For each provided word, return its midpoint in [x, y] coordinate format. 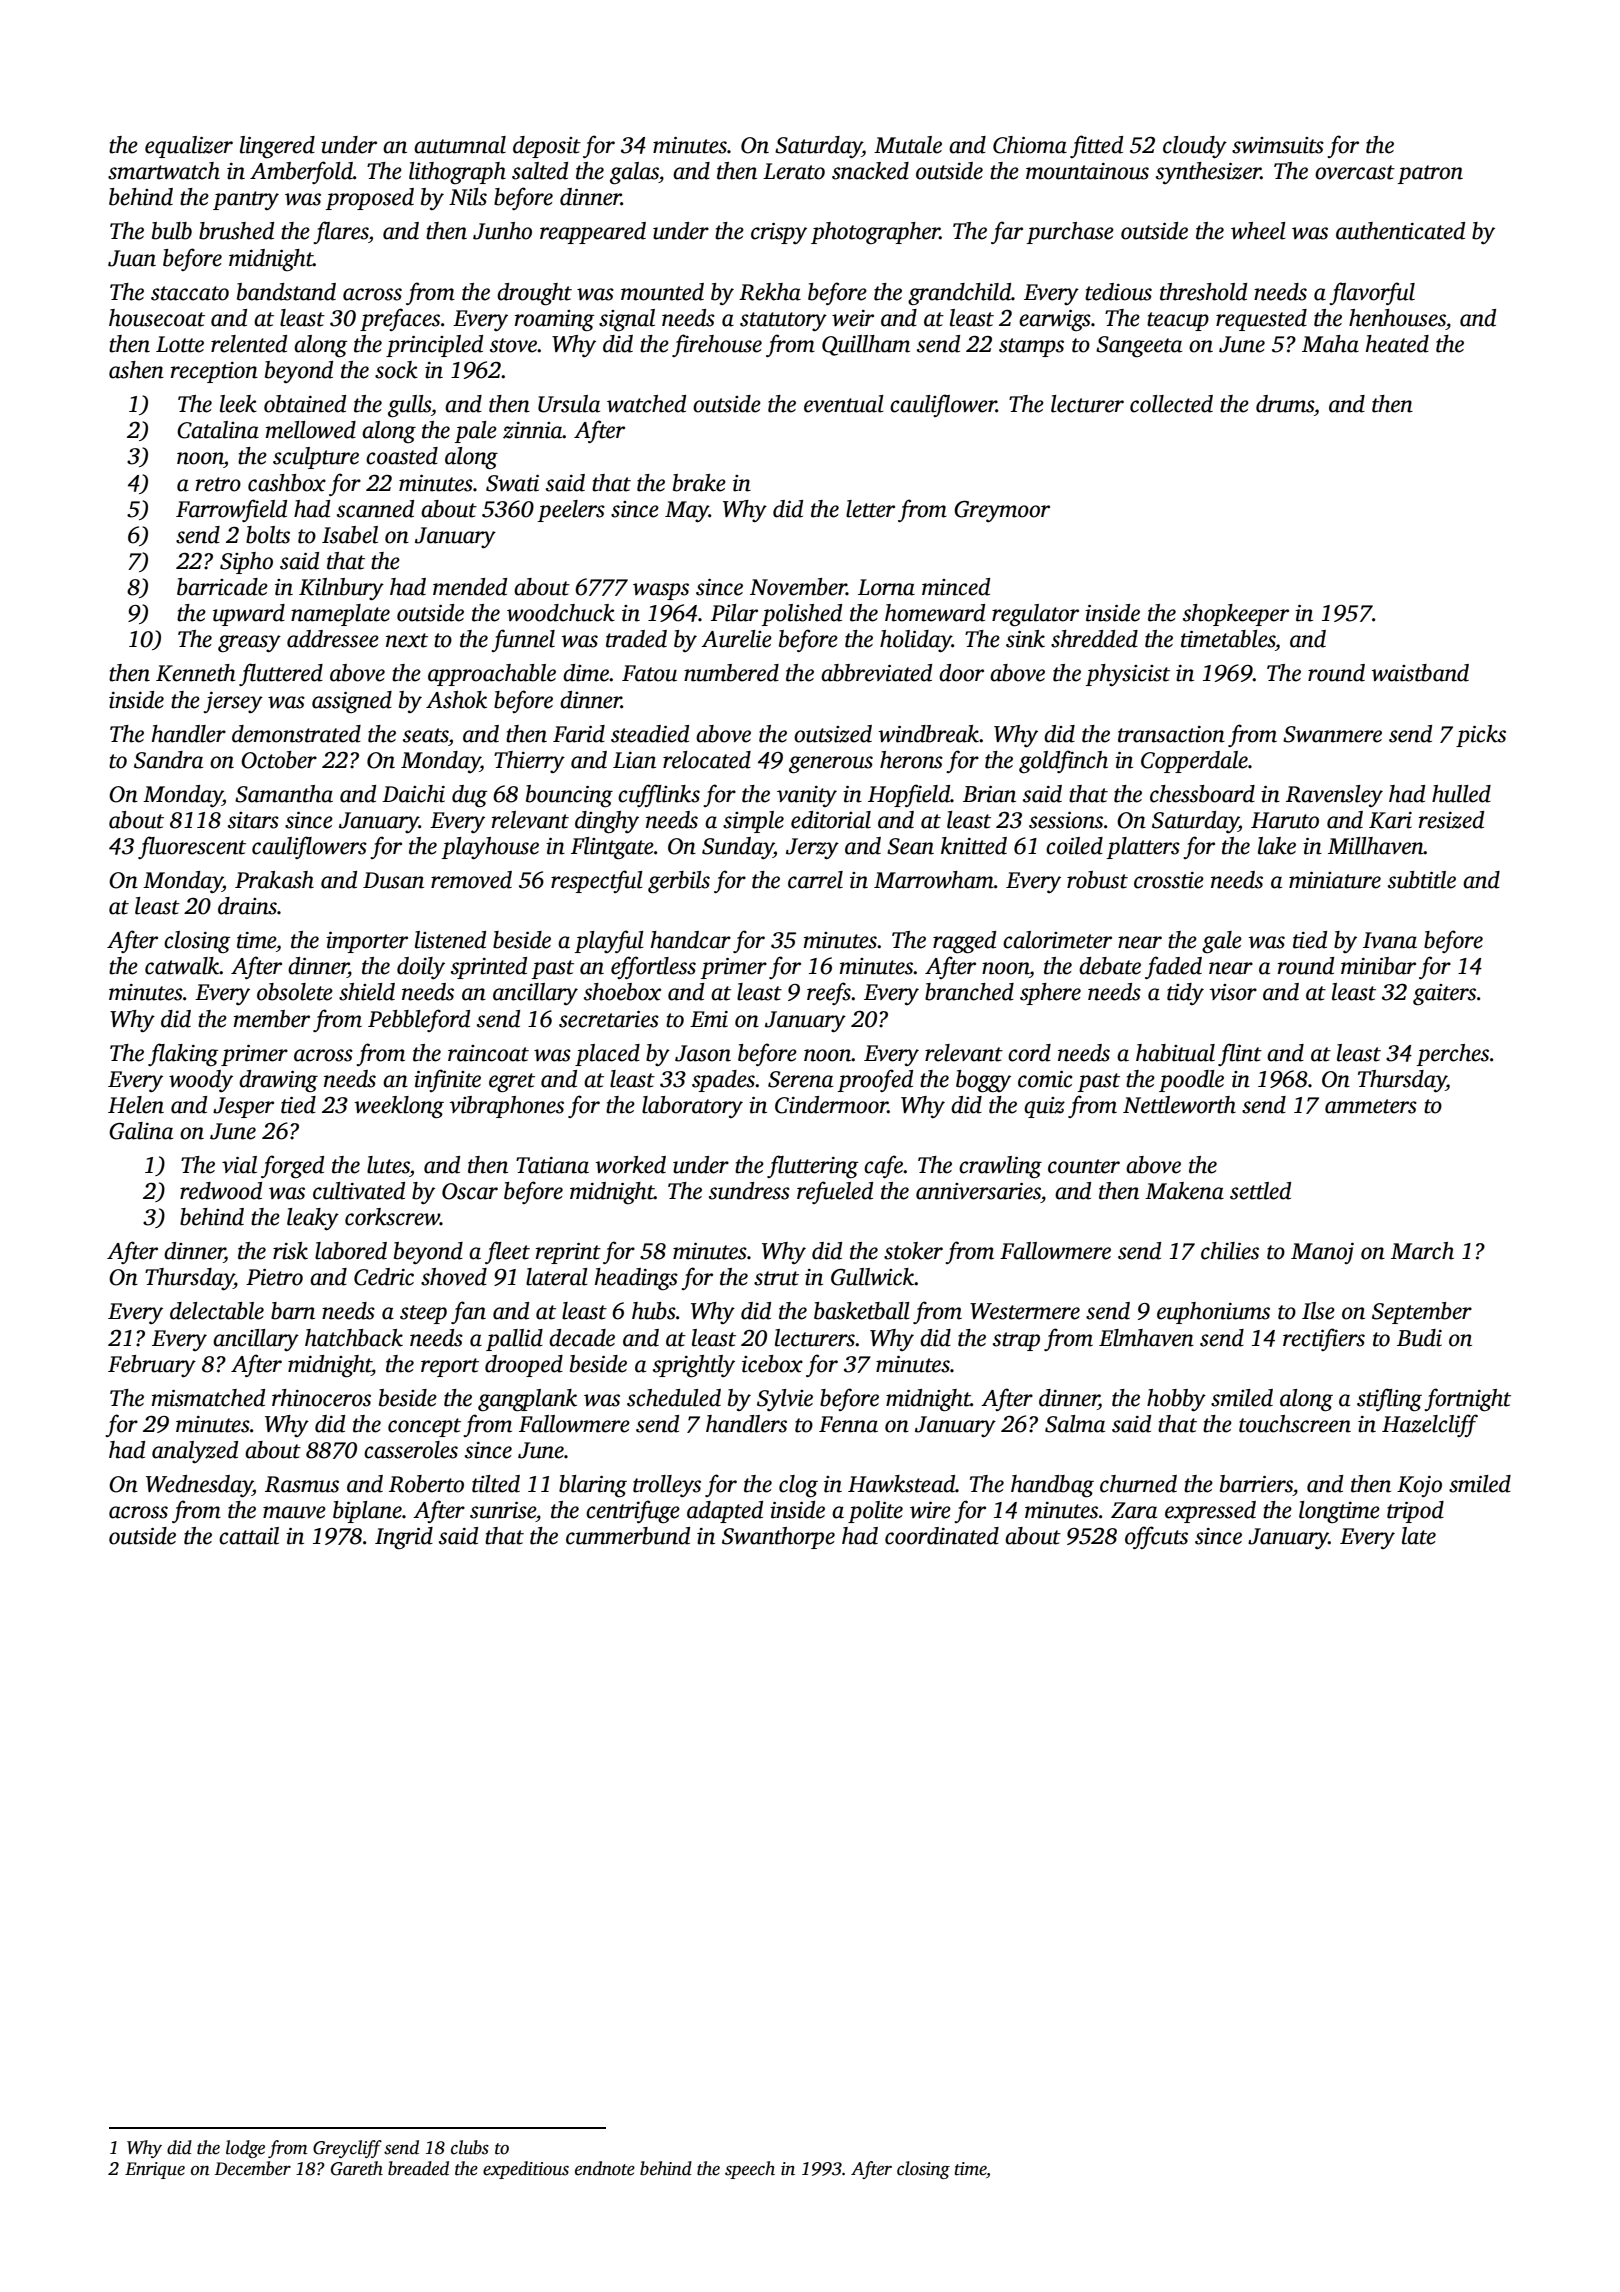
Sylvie [785, 1400]
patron [1430, 174]
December [253, 2168]
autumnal [460, 145]
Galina [141, 1131]
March [1422, 1251]
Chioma [1030, 145]
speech [750, 2170]
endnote [605, 2168]
